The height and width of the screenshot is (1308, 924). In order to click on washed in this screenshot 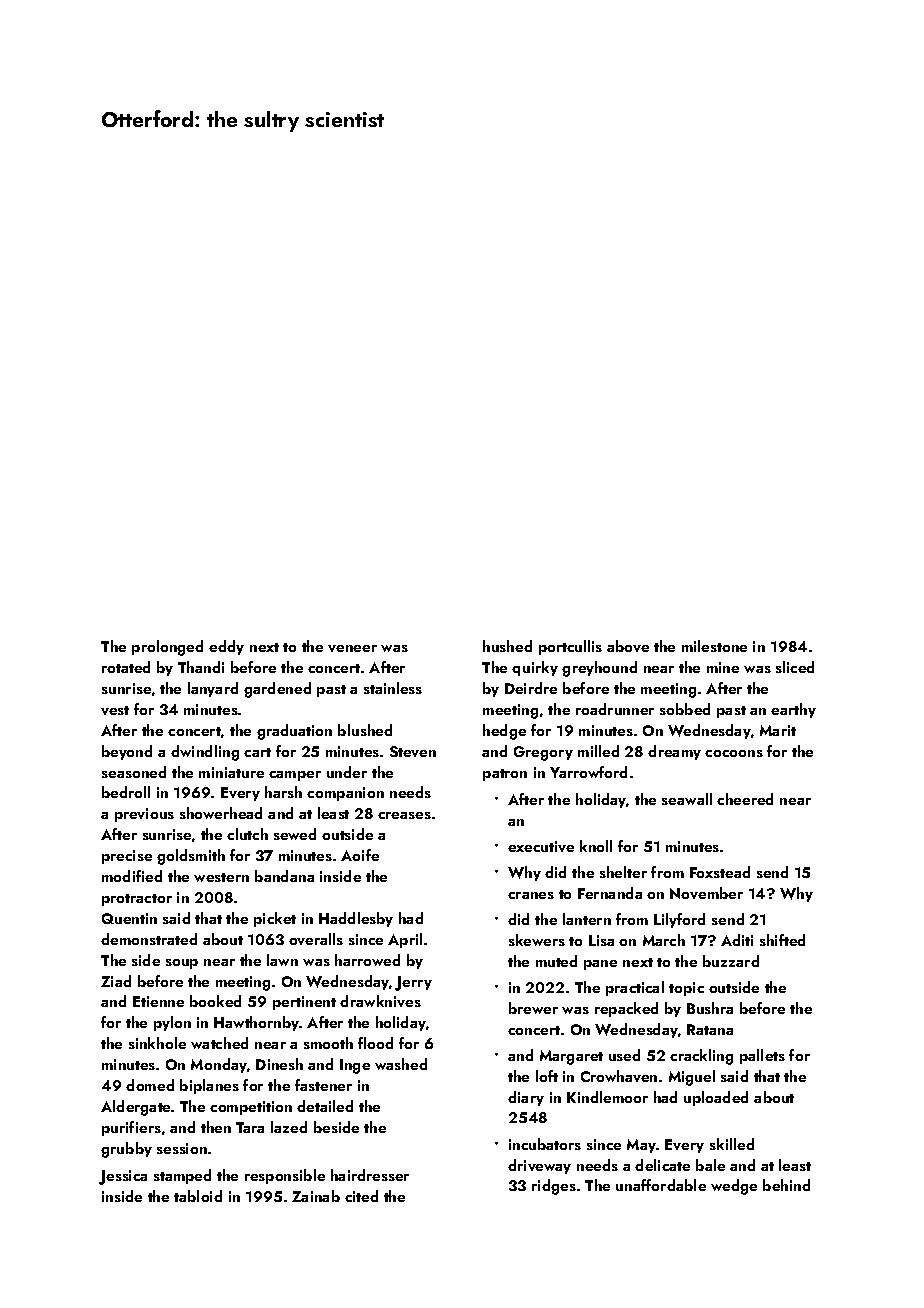, I will do `click(401, 1064)`.
